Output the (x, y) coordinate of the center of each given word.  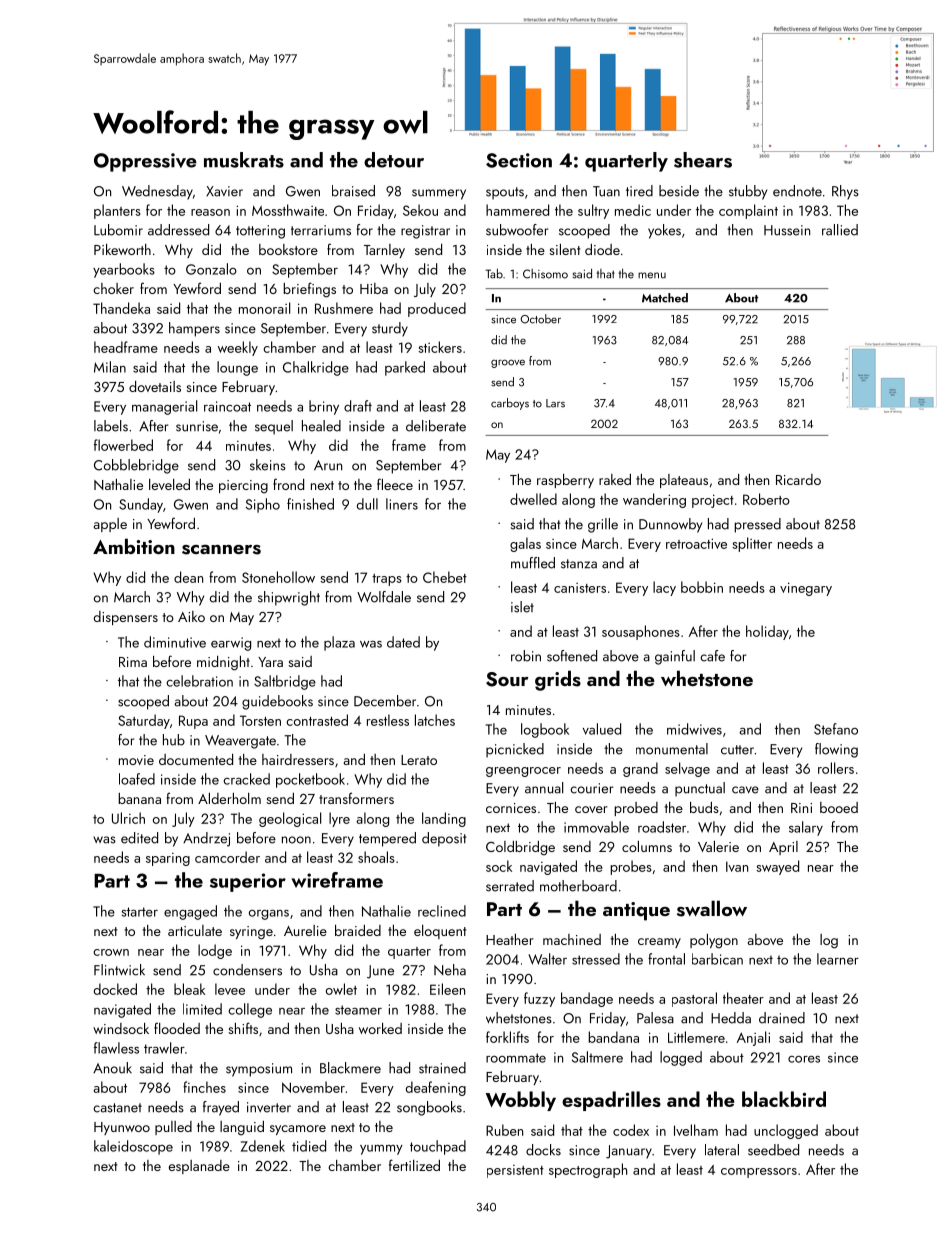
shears (703, 160)
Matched (665, 298)
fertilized (414, 1165)
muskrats (244, 160)
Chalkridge (316, 368)
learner (838, 959)
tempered (387, 839)
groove (508, 363)
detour (394, 160)
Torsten (260, 720)
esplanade (199, 1167)
